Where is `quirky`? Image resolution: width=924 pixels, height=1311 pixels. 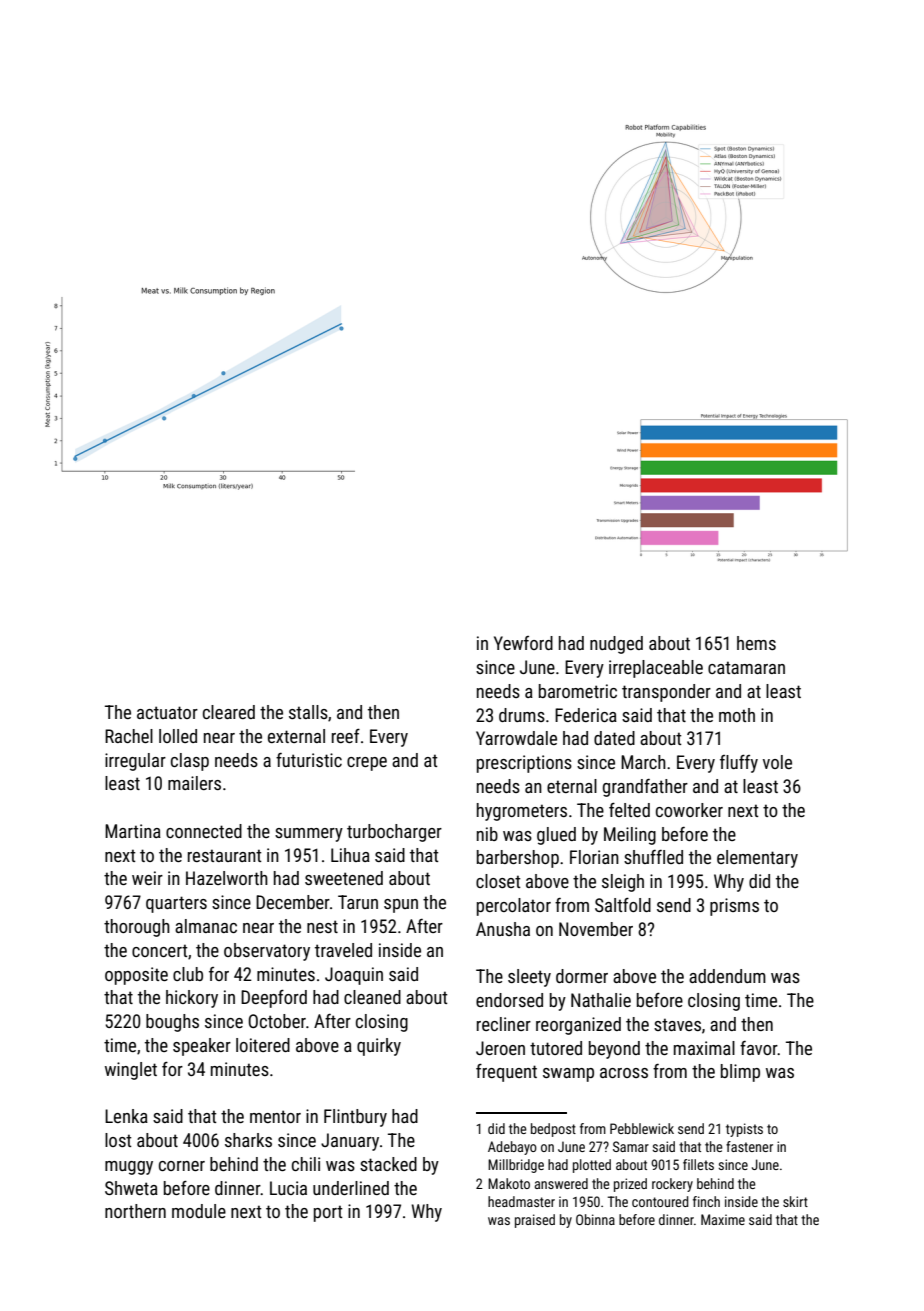 quirky is located at coordinates (379, 1047).
